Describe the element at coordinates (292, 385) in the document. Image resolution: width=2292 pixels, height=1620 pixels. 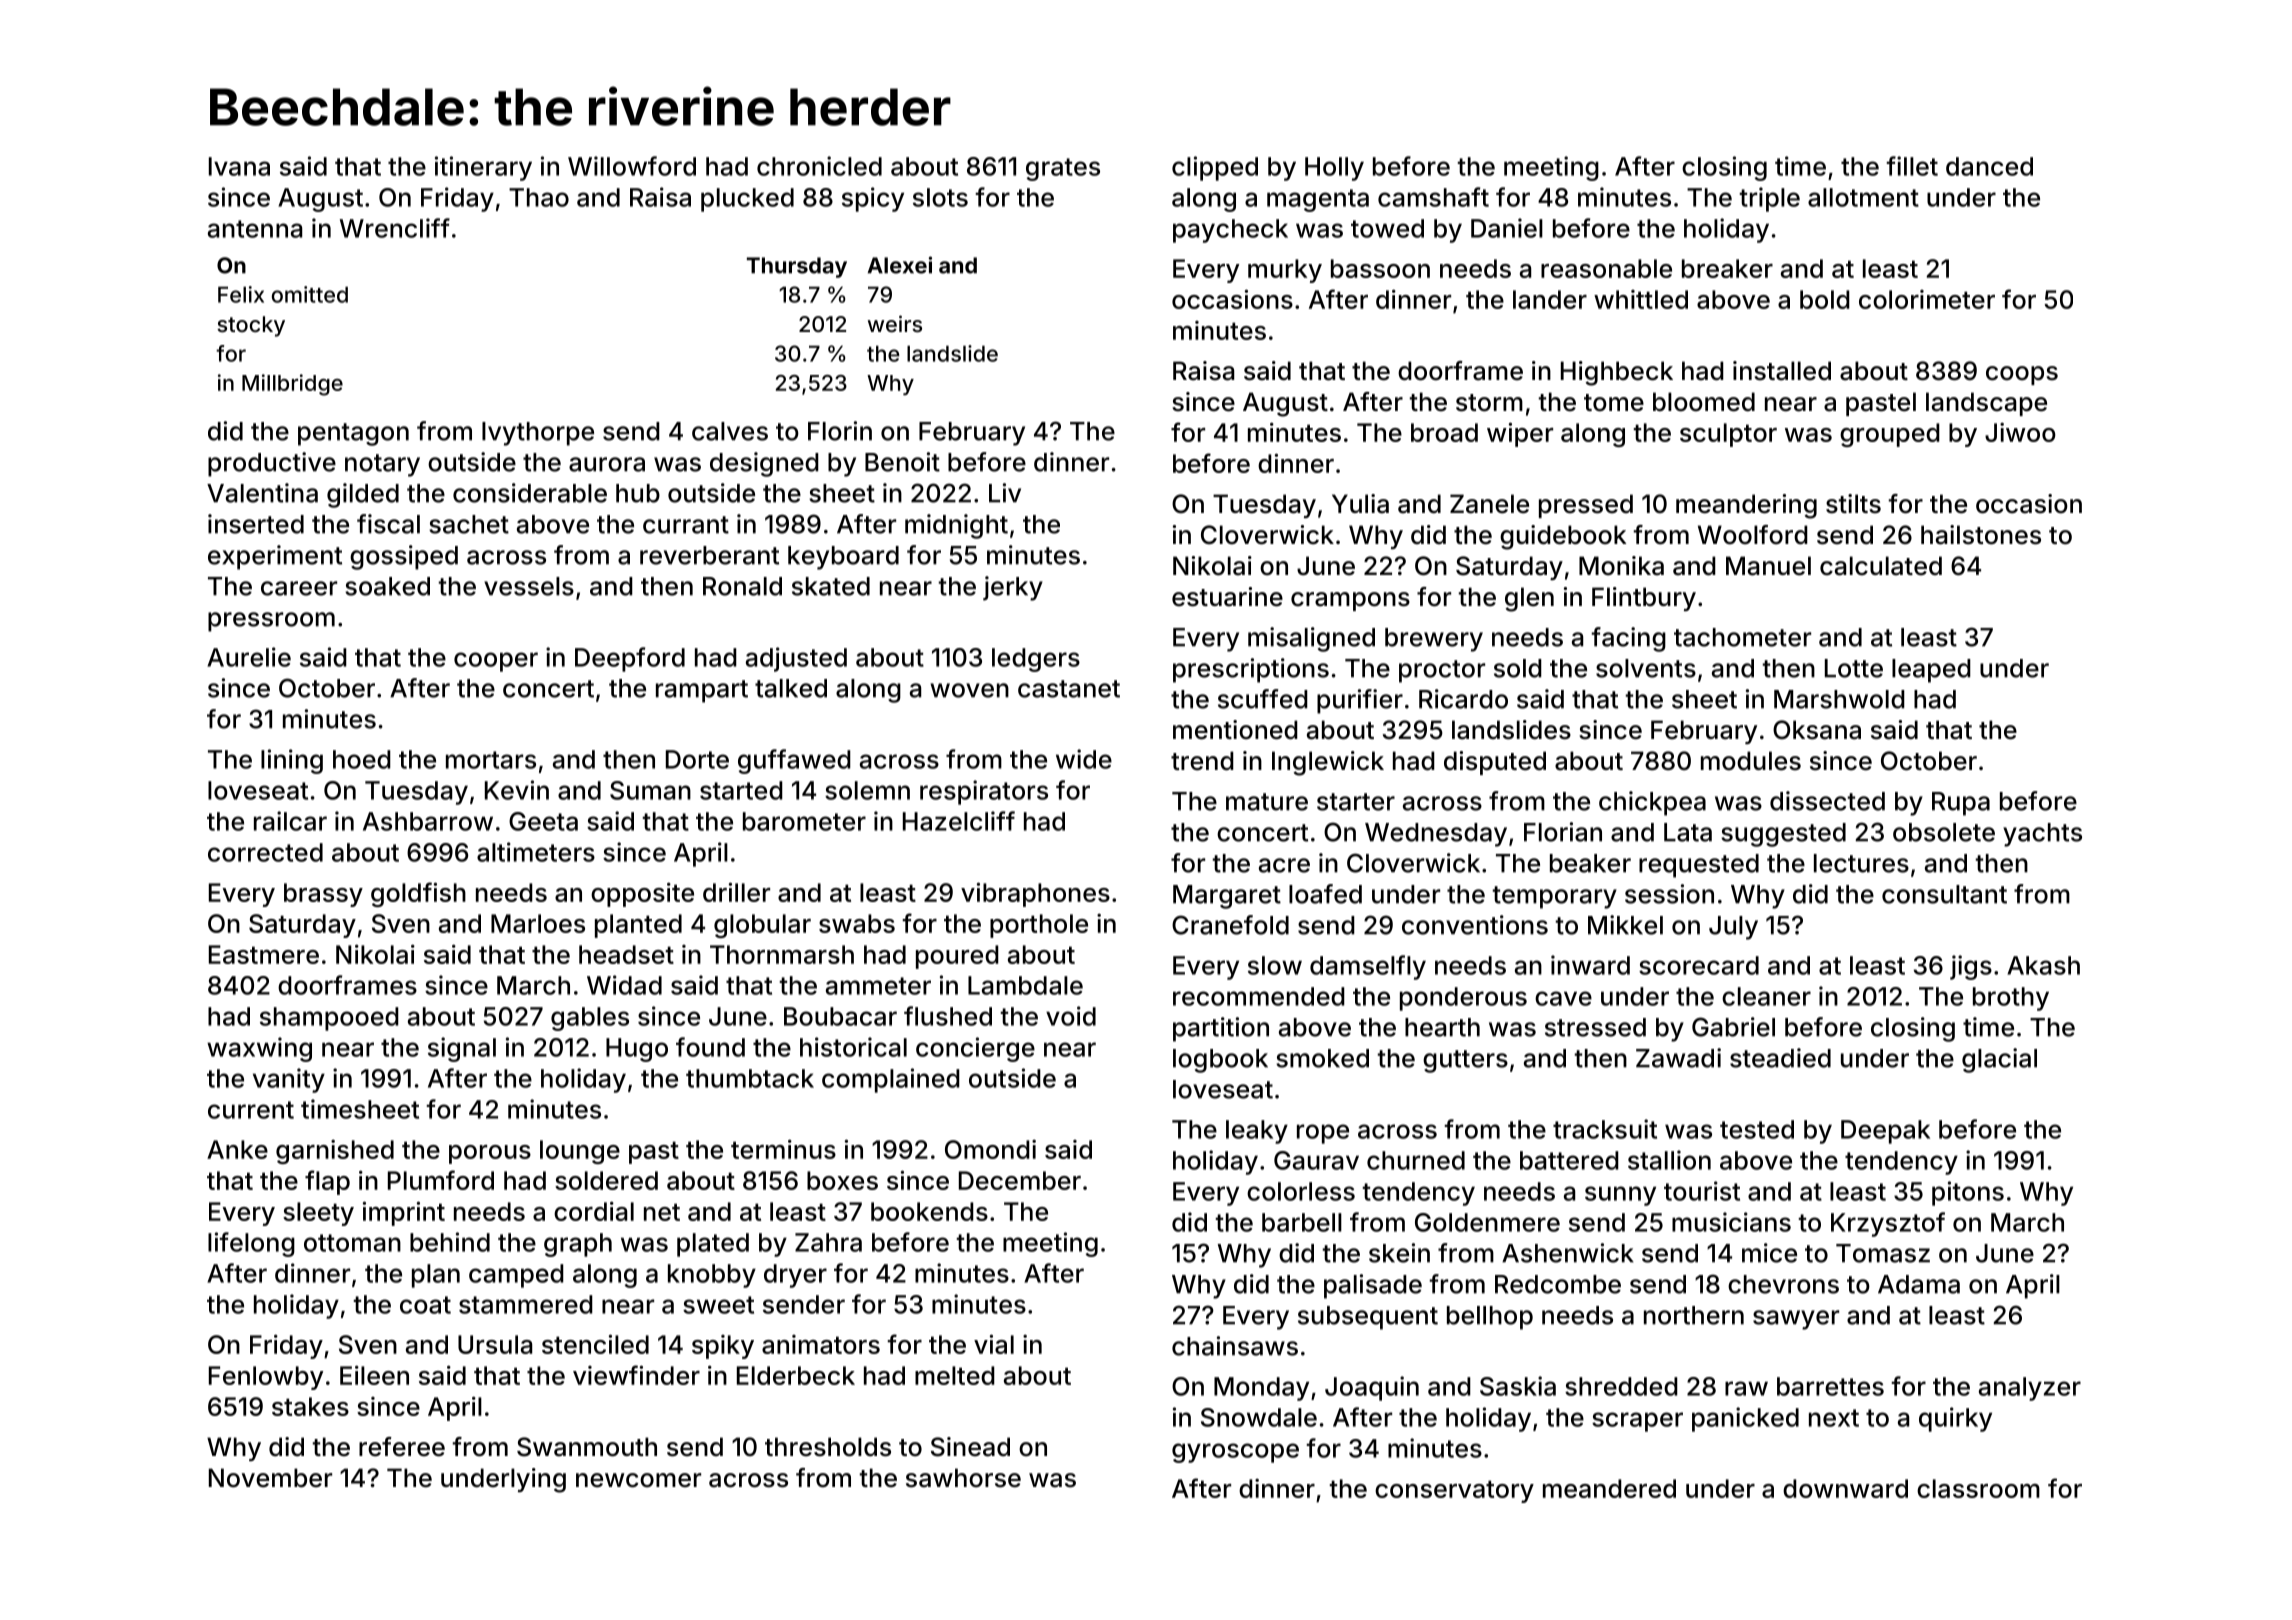
I see `Millbridge` at that location.
